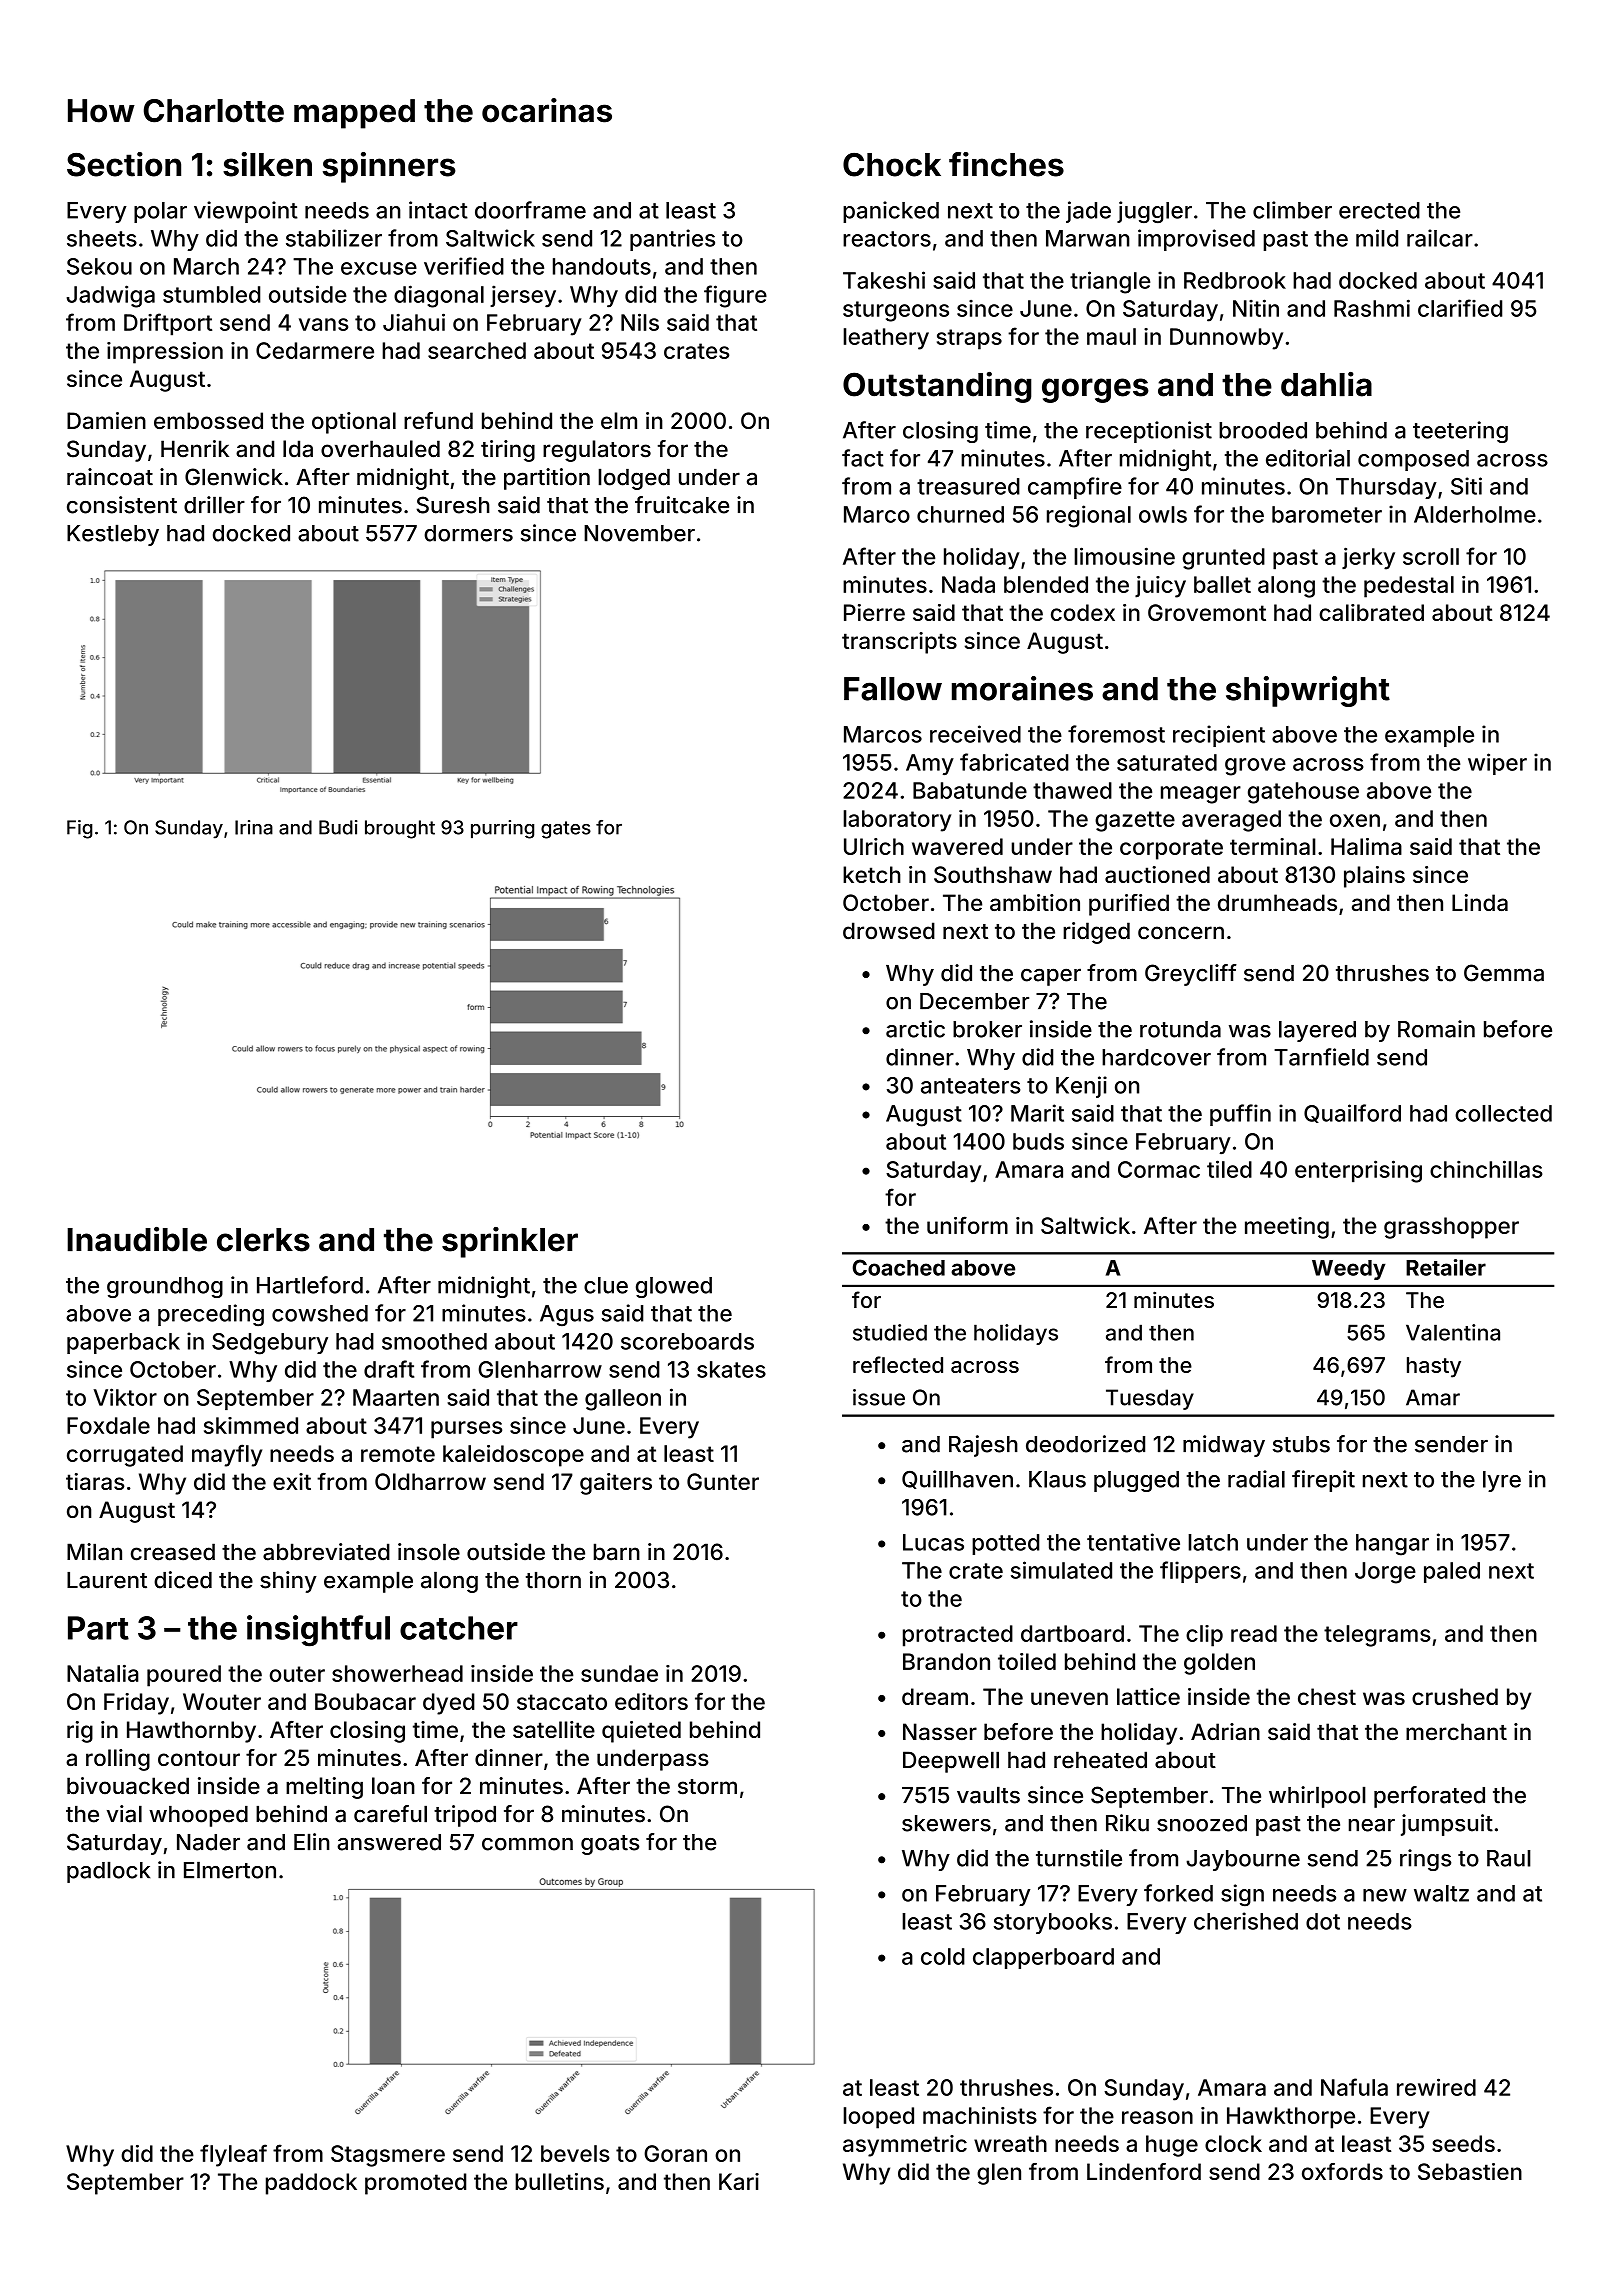  What do you see at coordinates (606, 1285) in the screenshot?
I see `clue` at bounding box center [606, 1285].
